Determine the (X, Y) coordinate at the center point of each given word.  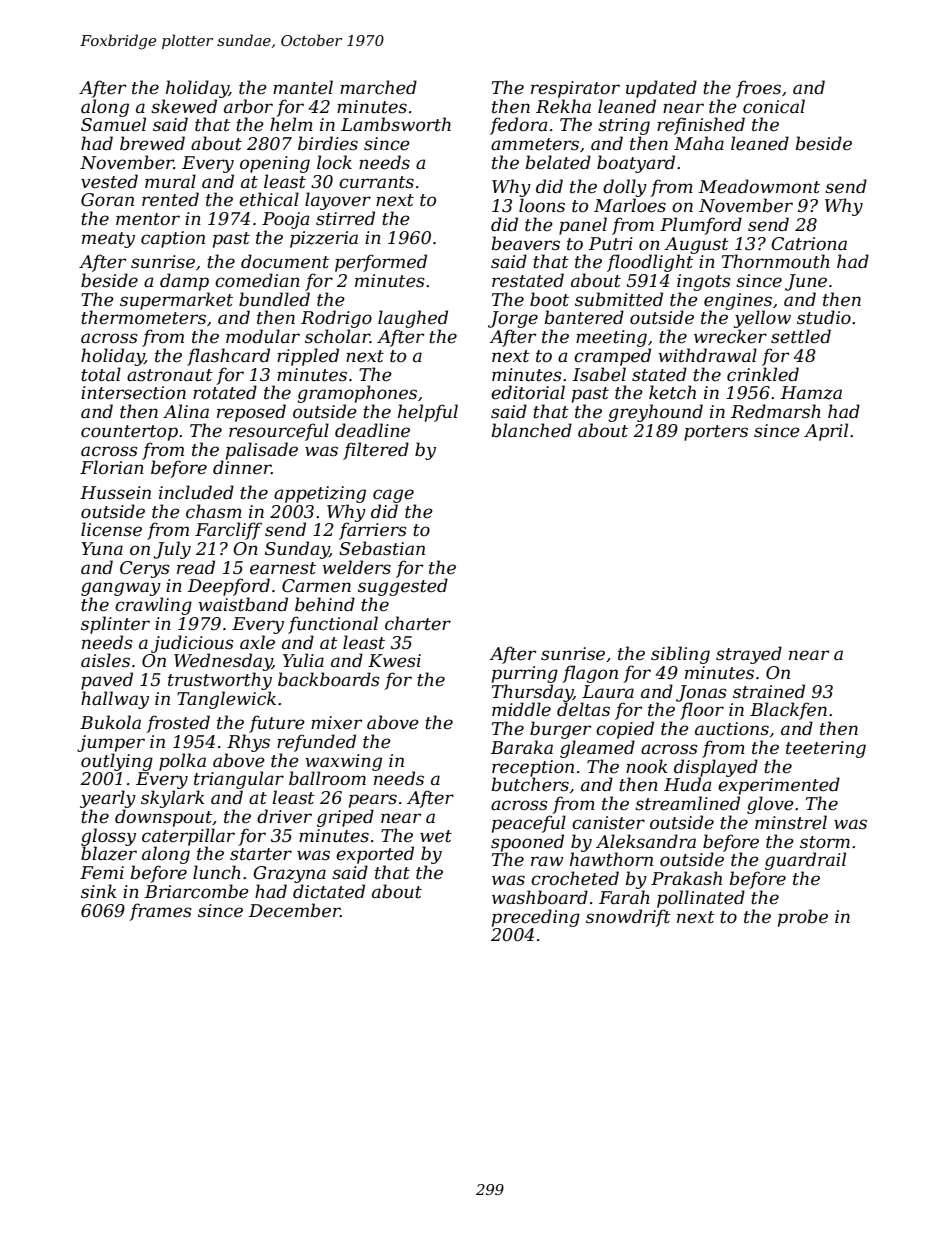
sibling (680, 655)
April (826, 432)
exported (375, 855)
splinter (115, 625)
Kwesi (394, 661)
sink (99, 891)
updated (661, 89)
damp (184, 282)
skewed (184, 106)
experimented (779, 786)
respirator (575, 89)
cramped (612, 357)
